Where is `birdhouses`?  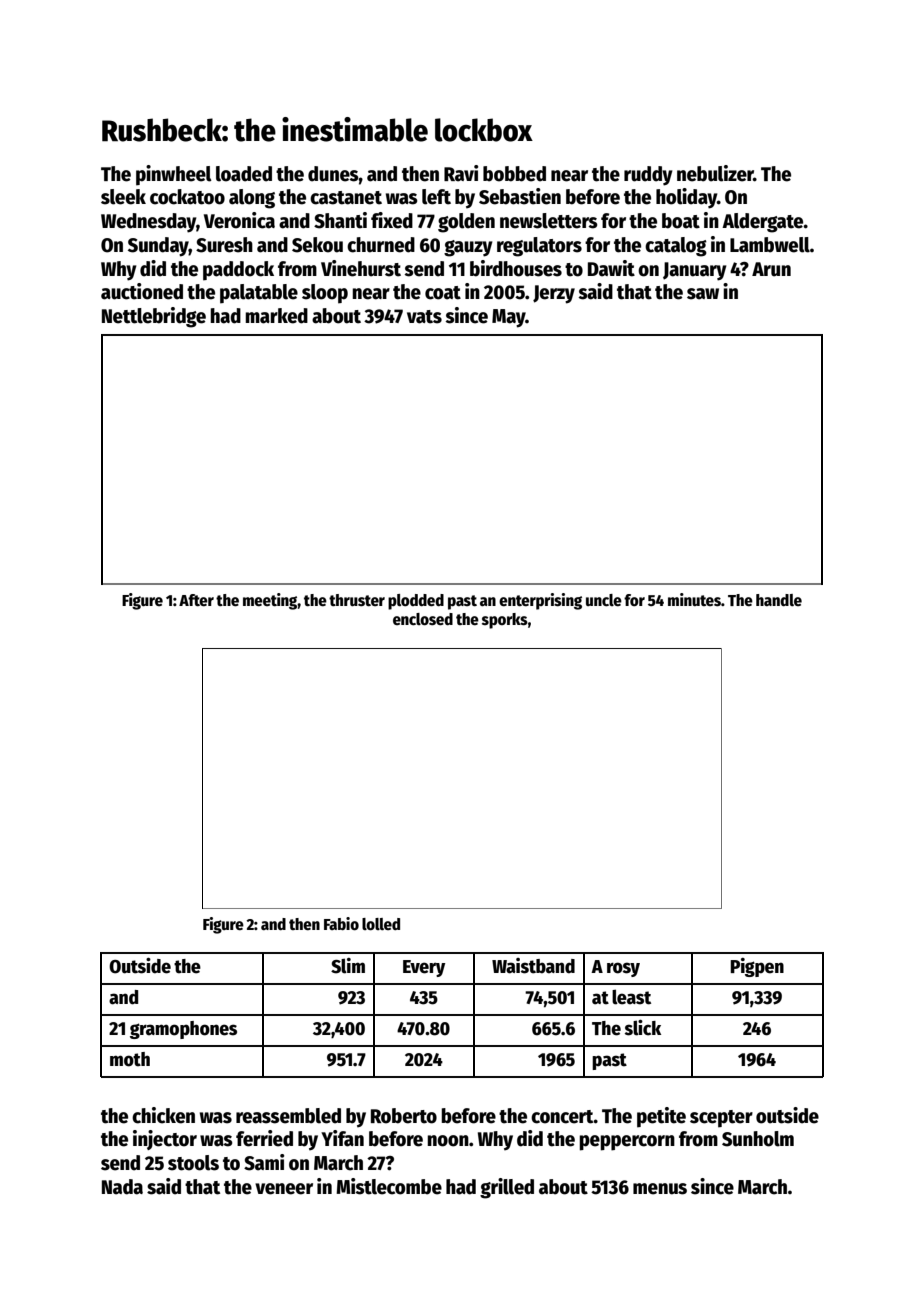
birdhouses is located at coordinates (516, 268).
